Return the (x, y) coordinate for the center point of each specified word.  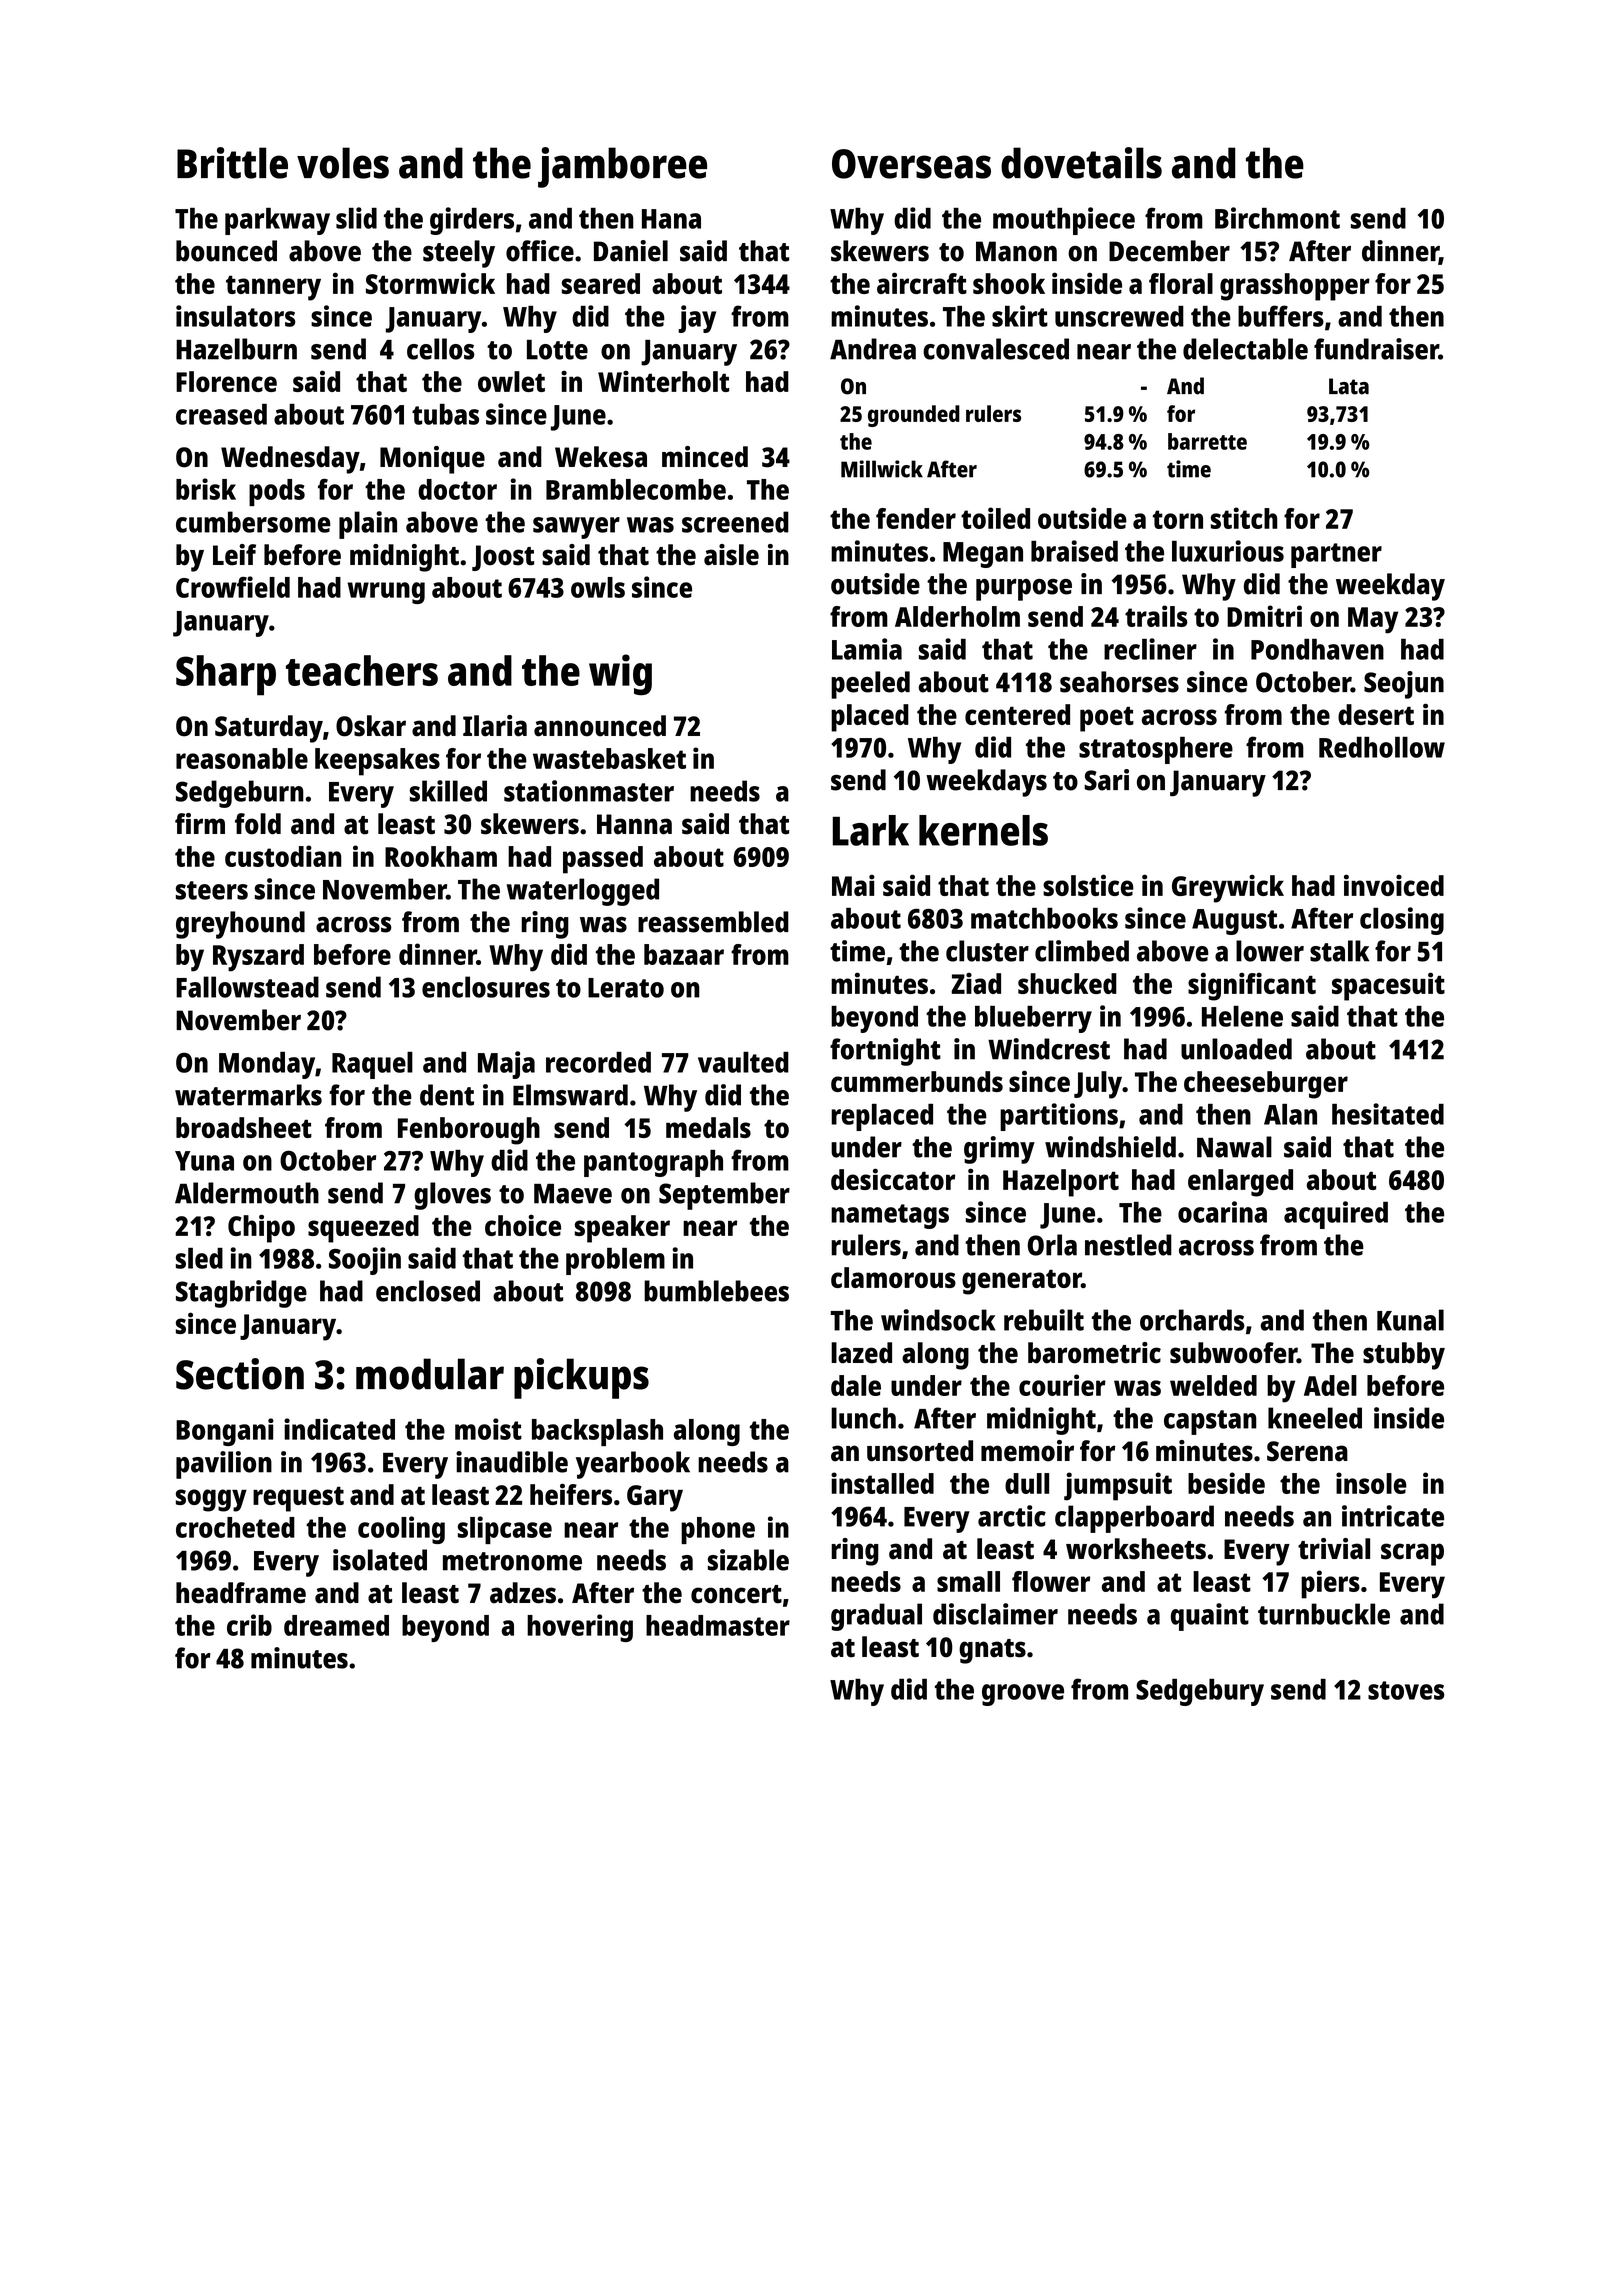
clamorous (893, 1277)
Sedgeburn (240, 794)
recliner (1150, 649)
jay (697, 319)
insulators (236, 316)
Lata (1349, 386)
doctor (457, 489)
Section (240, 1374)
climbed (1082, 951)
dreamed (336, 1625)
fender (916, 518)
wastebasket (609, 758)
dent (447, 1095)
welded (1213, 1385)
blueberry (1033, 1019)
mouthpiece (1064, 221)
